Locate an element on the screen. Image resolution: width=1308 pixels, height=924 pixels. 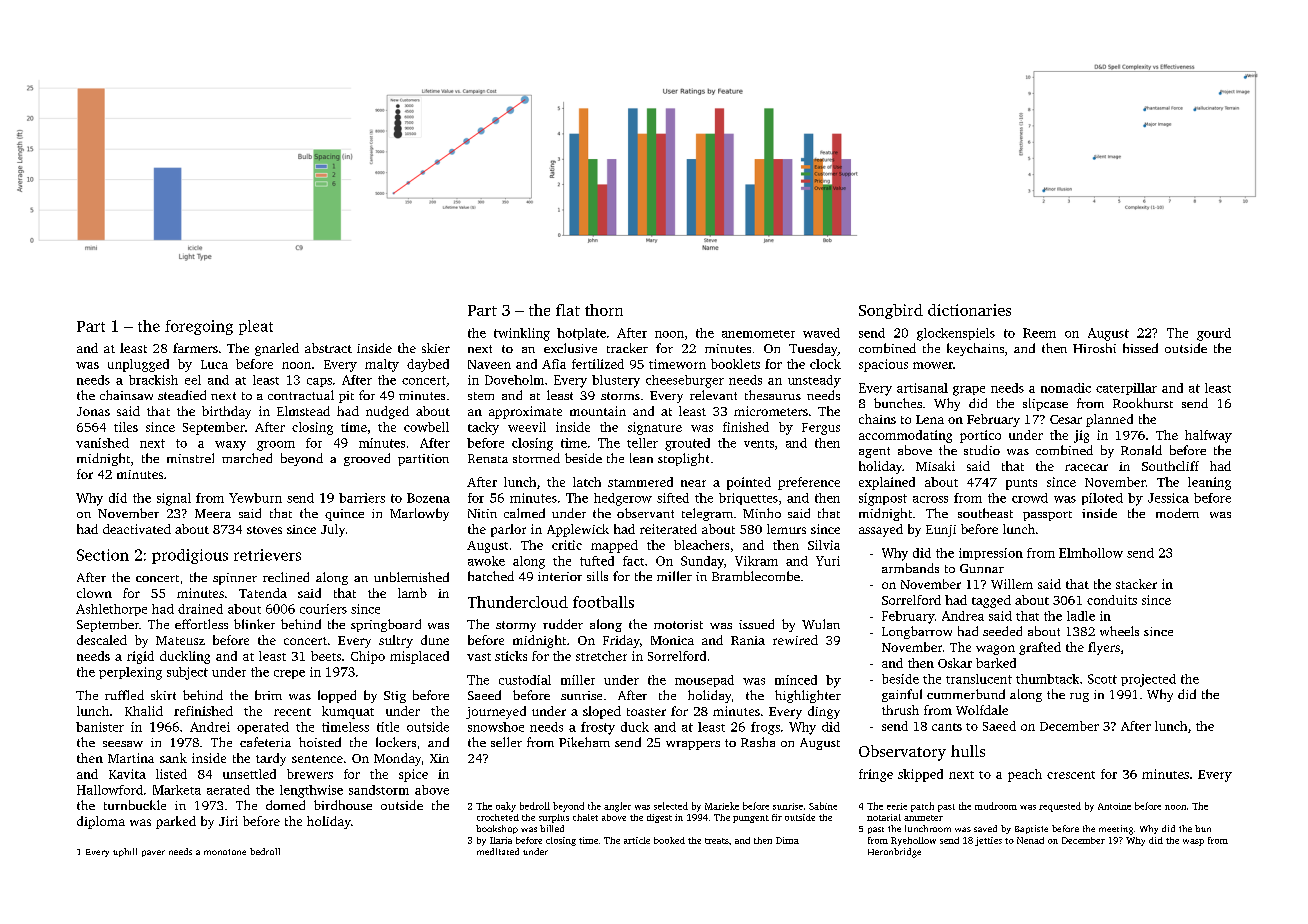
caterpillar is located at coordinates (1126, 389).
